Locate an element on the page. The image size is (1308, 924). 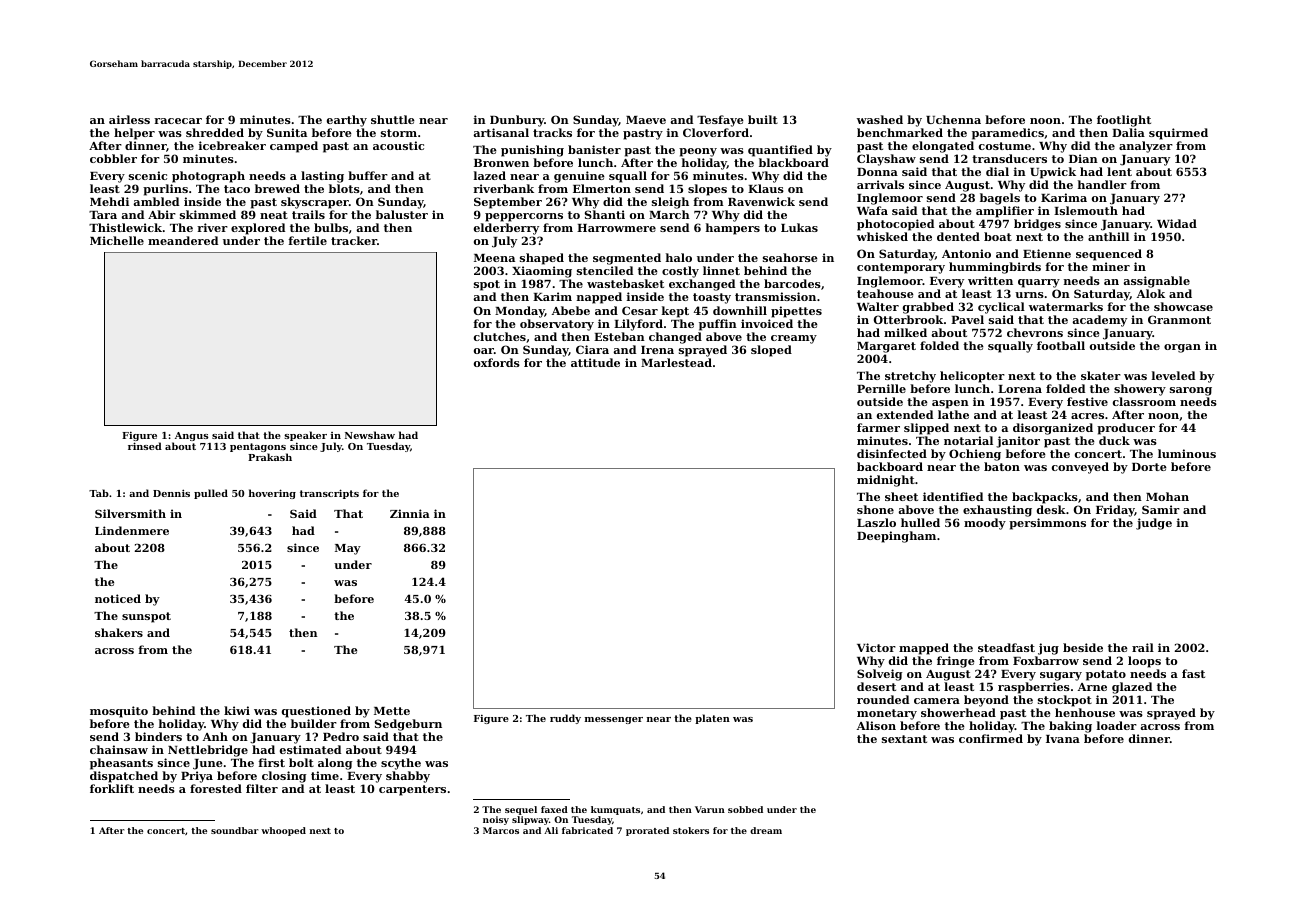
skater is located at coordinates (1101, 375).
